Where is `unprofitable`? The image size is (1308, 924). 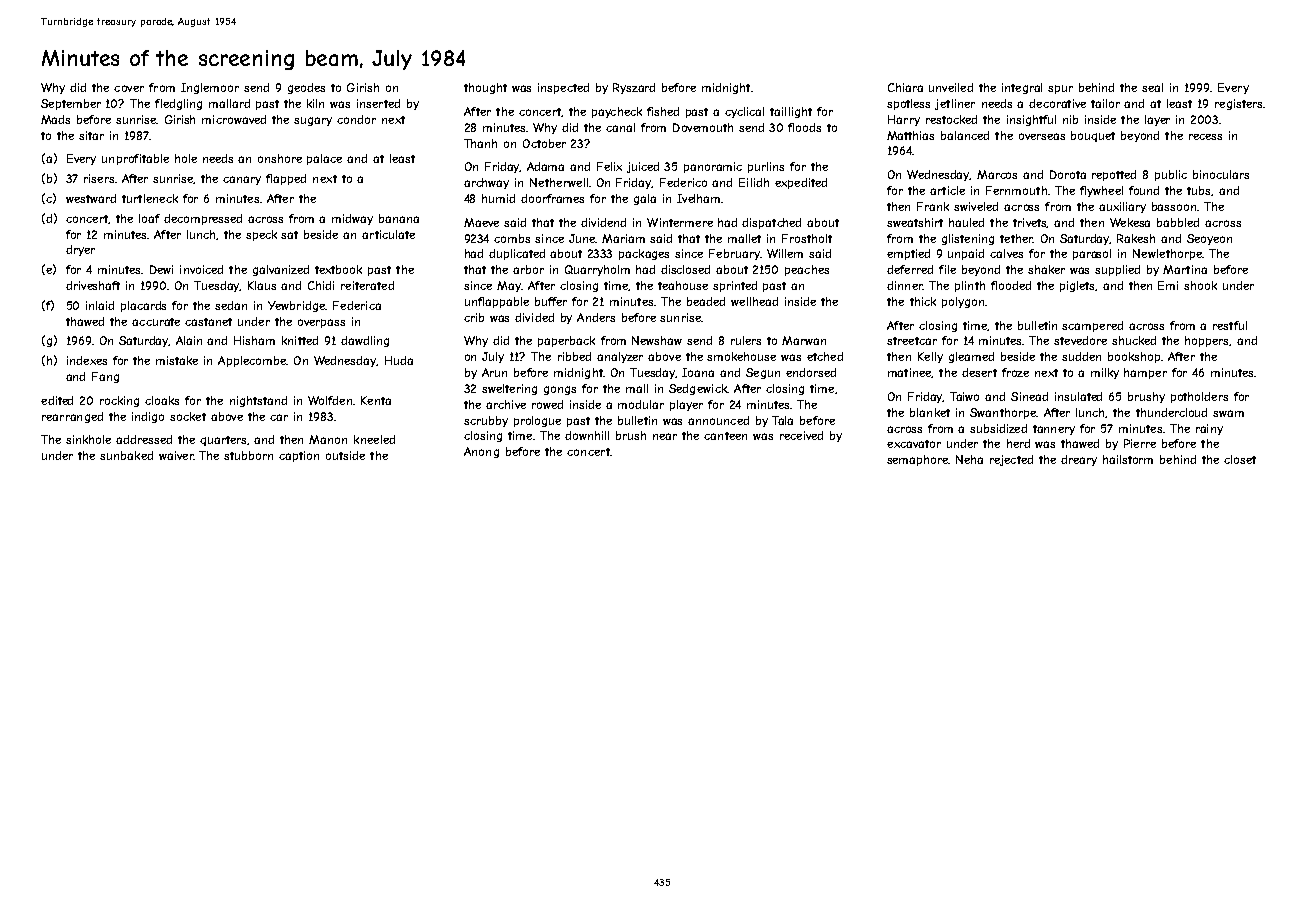
unprofitable is located at coordinates (135, 159).
